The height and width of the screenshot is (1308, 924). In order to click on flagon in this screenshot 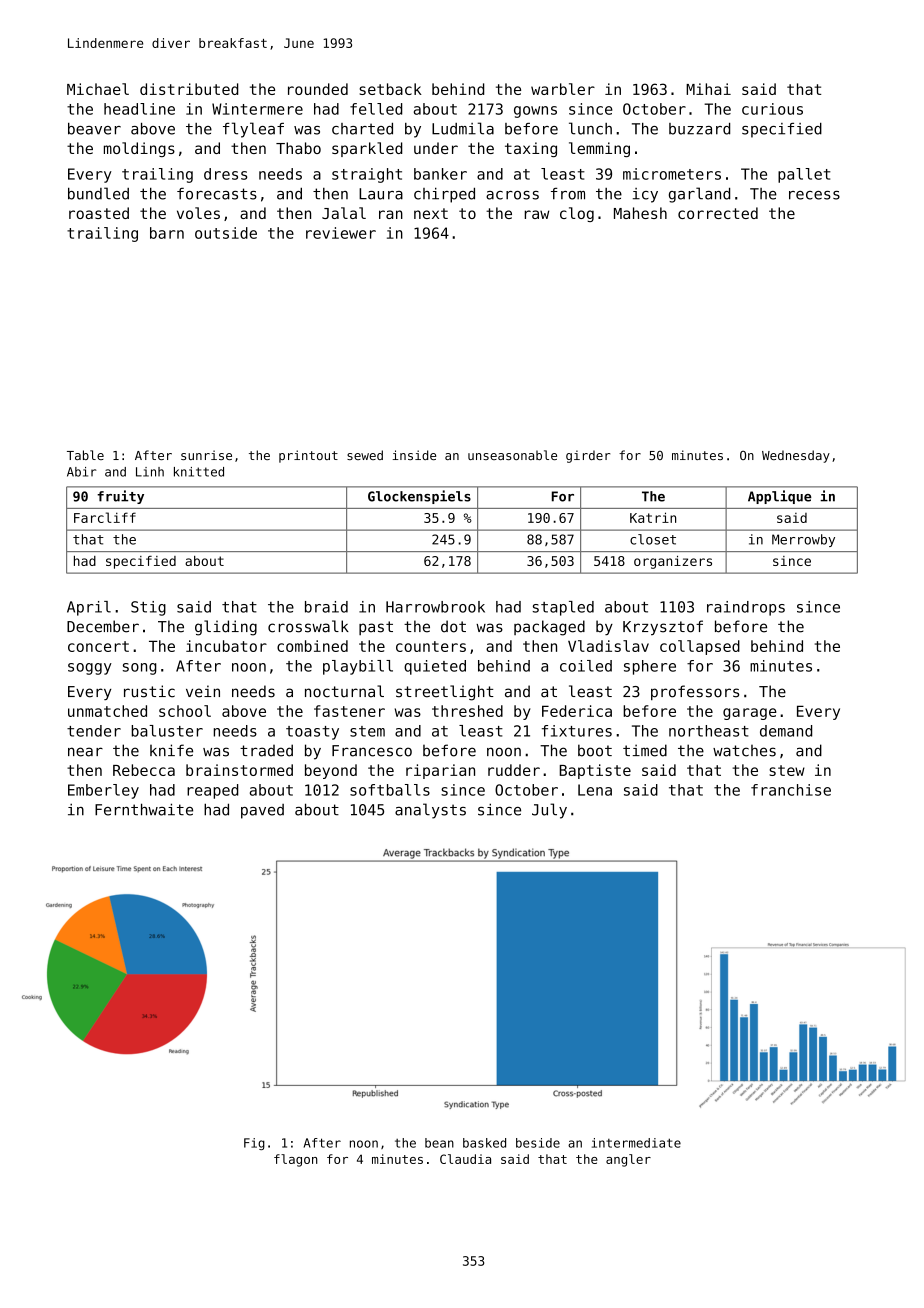, I will do `click(296, 1160)`.
